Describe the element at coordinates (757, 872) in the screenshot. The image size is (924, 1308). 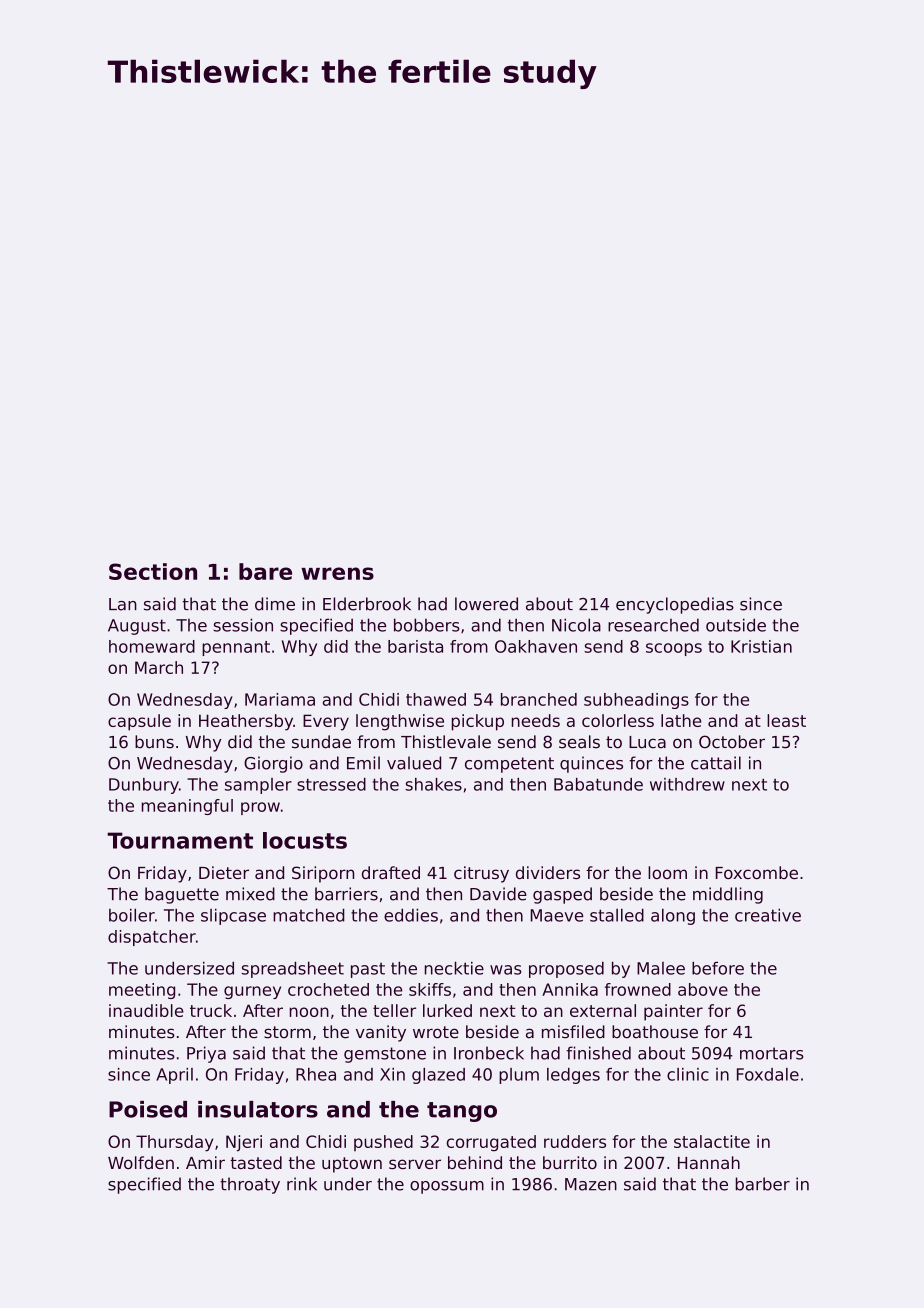
I see `Foxcombe` at that location.
